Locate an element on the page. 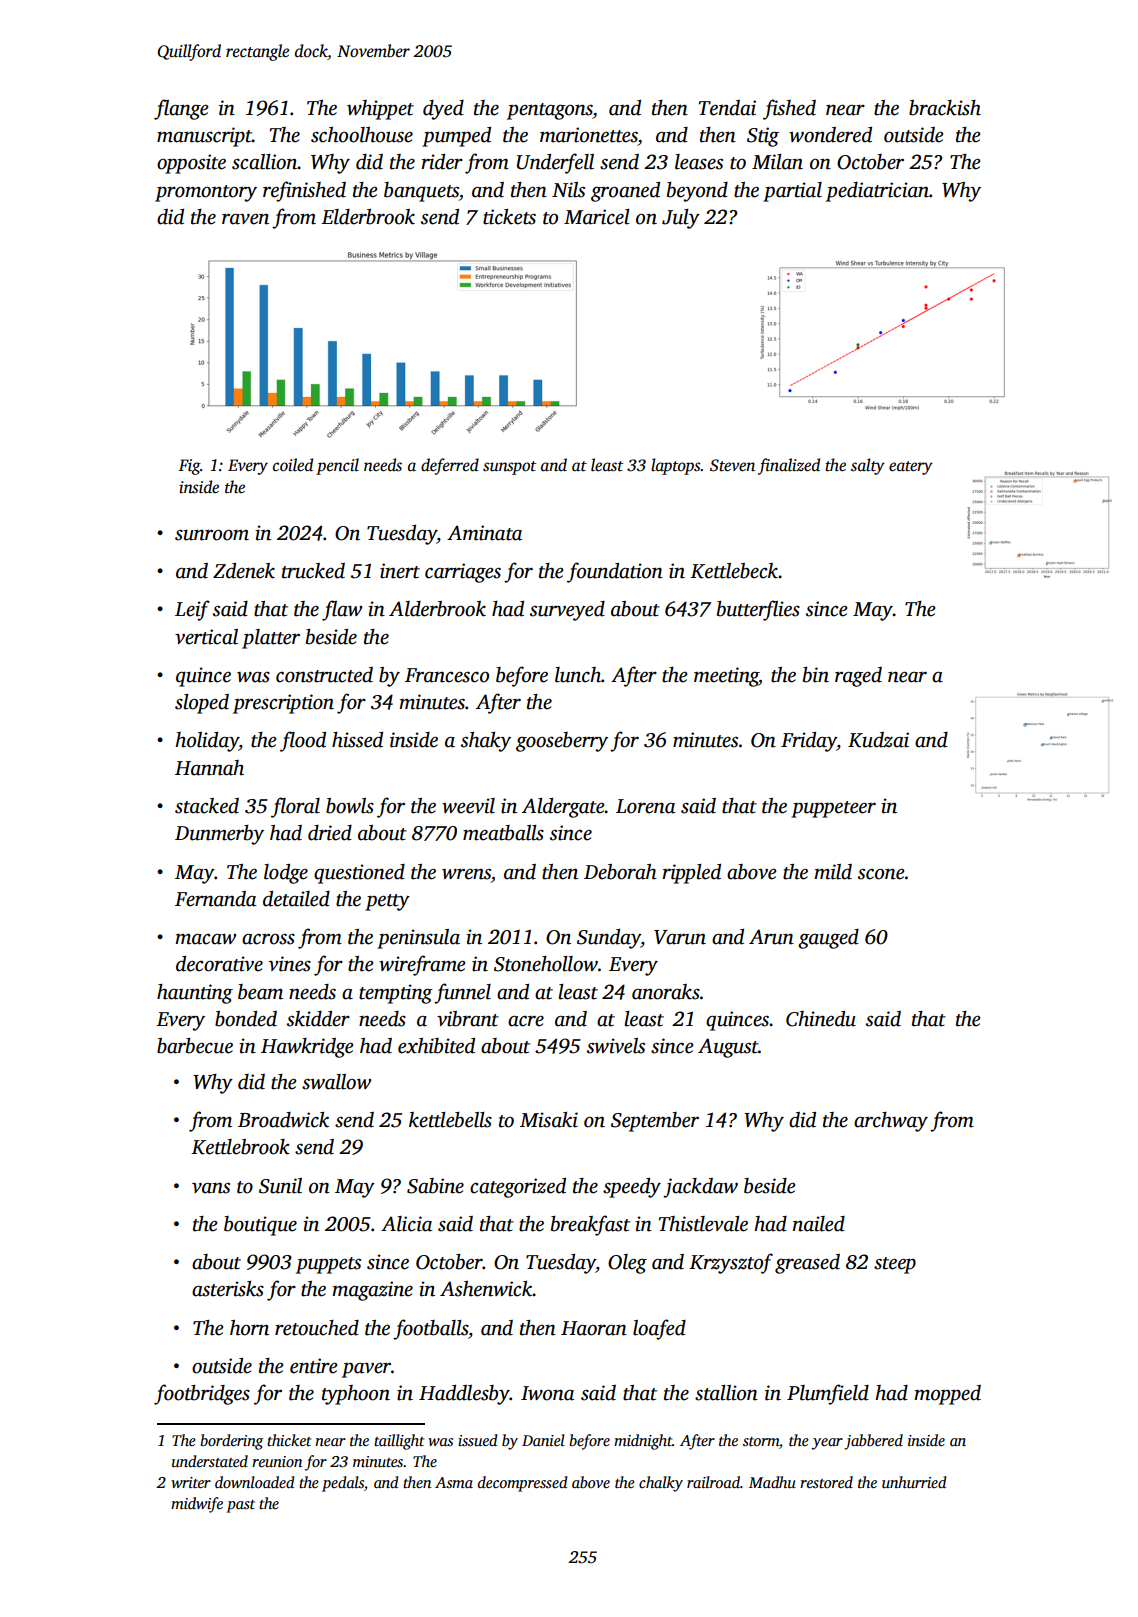  pentagons is located at coordinates (550, 111).
